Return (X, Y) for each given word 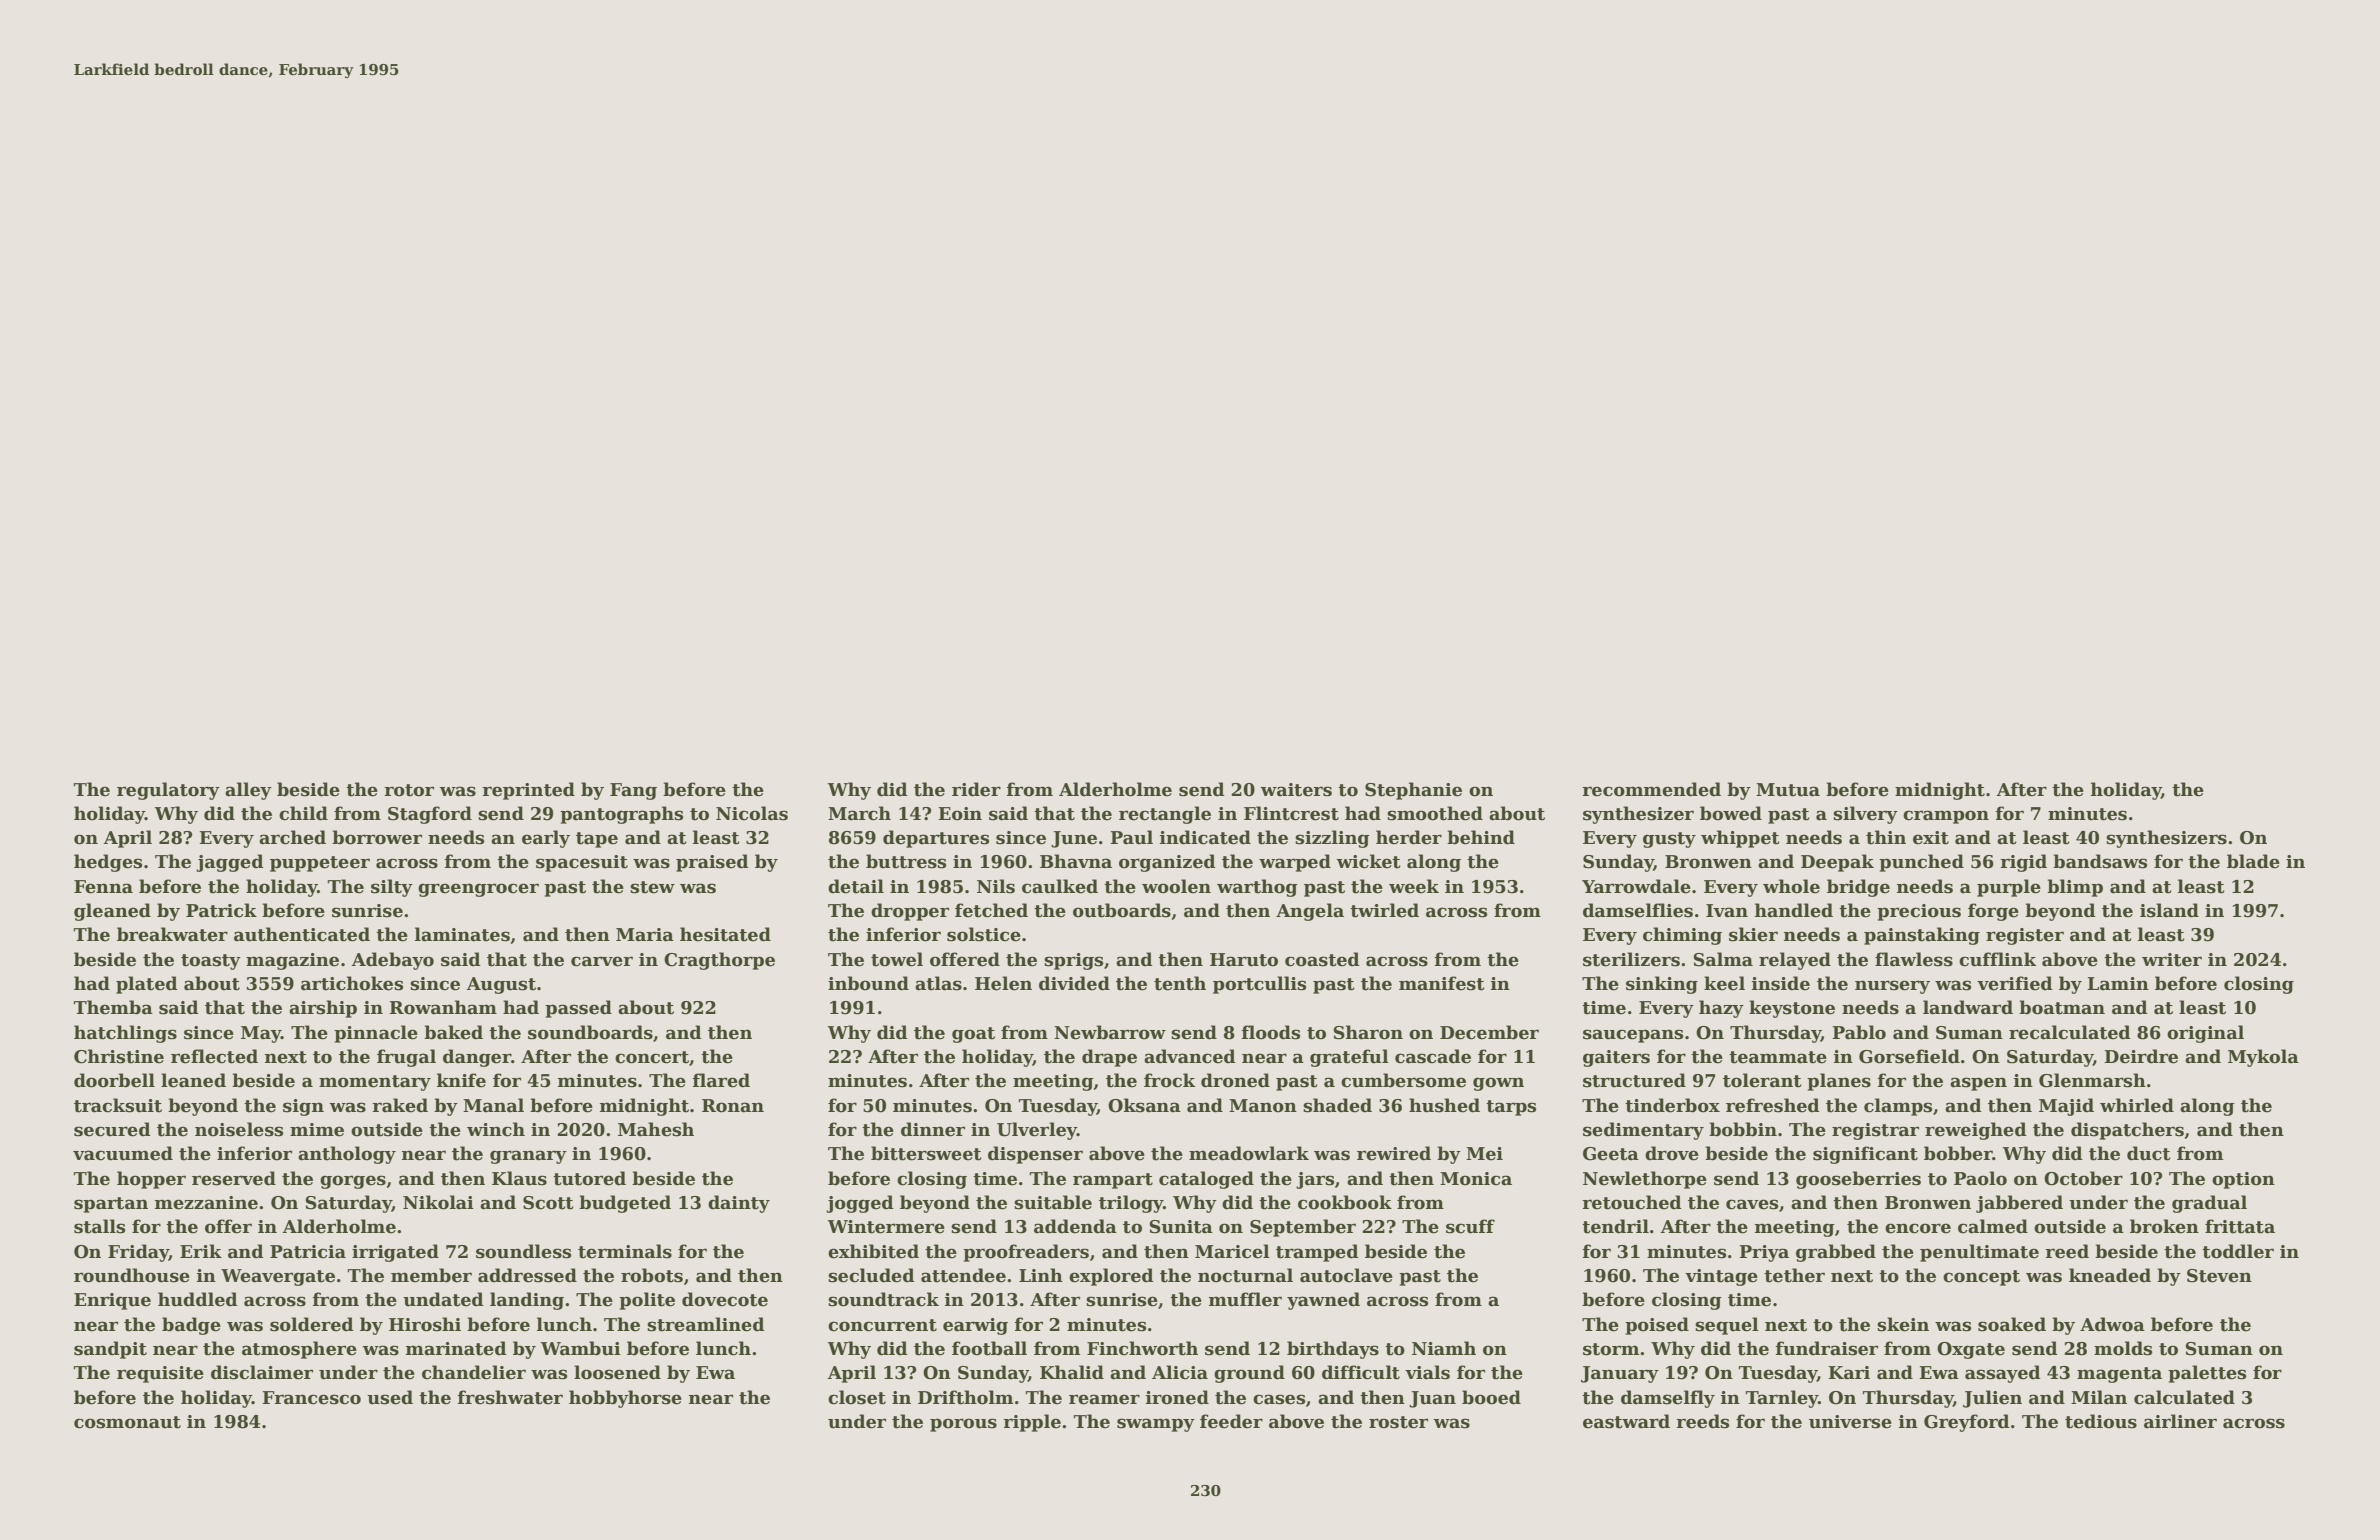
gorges (353, 1182)
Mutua (1788, 790)
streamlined (706, 1324)
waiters (1296, 790)
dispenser (1035, 1155)
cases (1279, 1399)
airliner (2180, 1421)
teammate (1778, 1057)
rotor (409, 790)
